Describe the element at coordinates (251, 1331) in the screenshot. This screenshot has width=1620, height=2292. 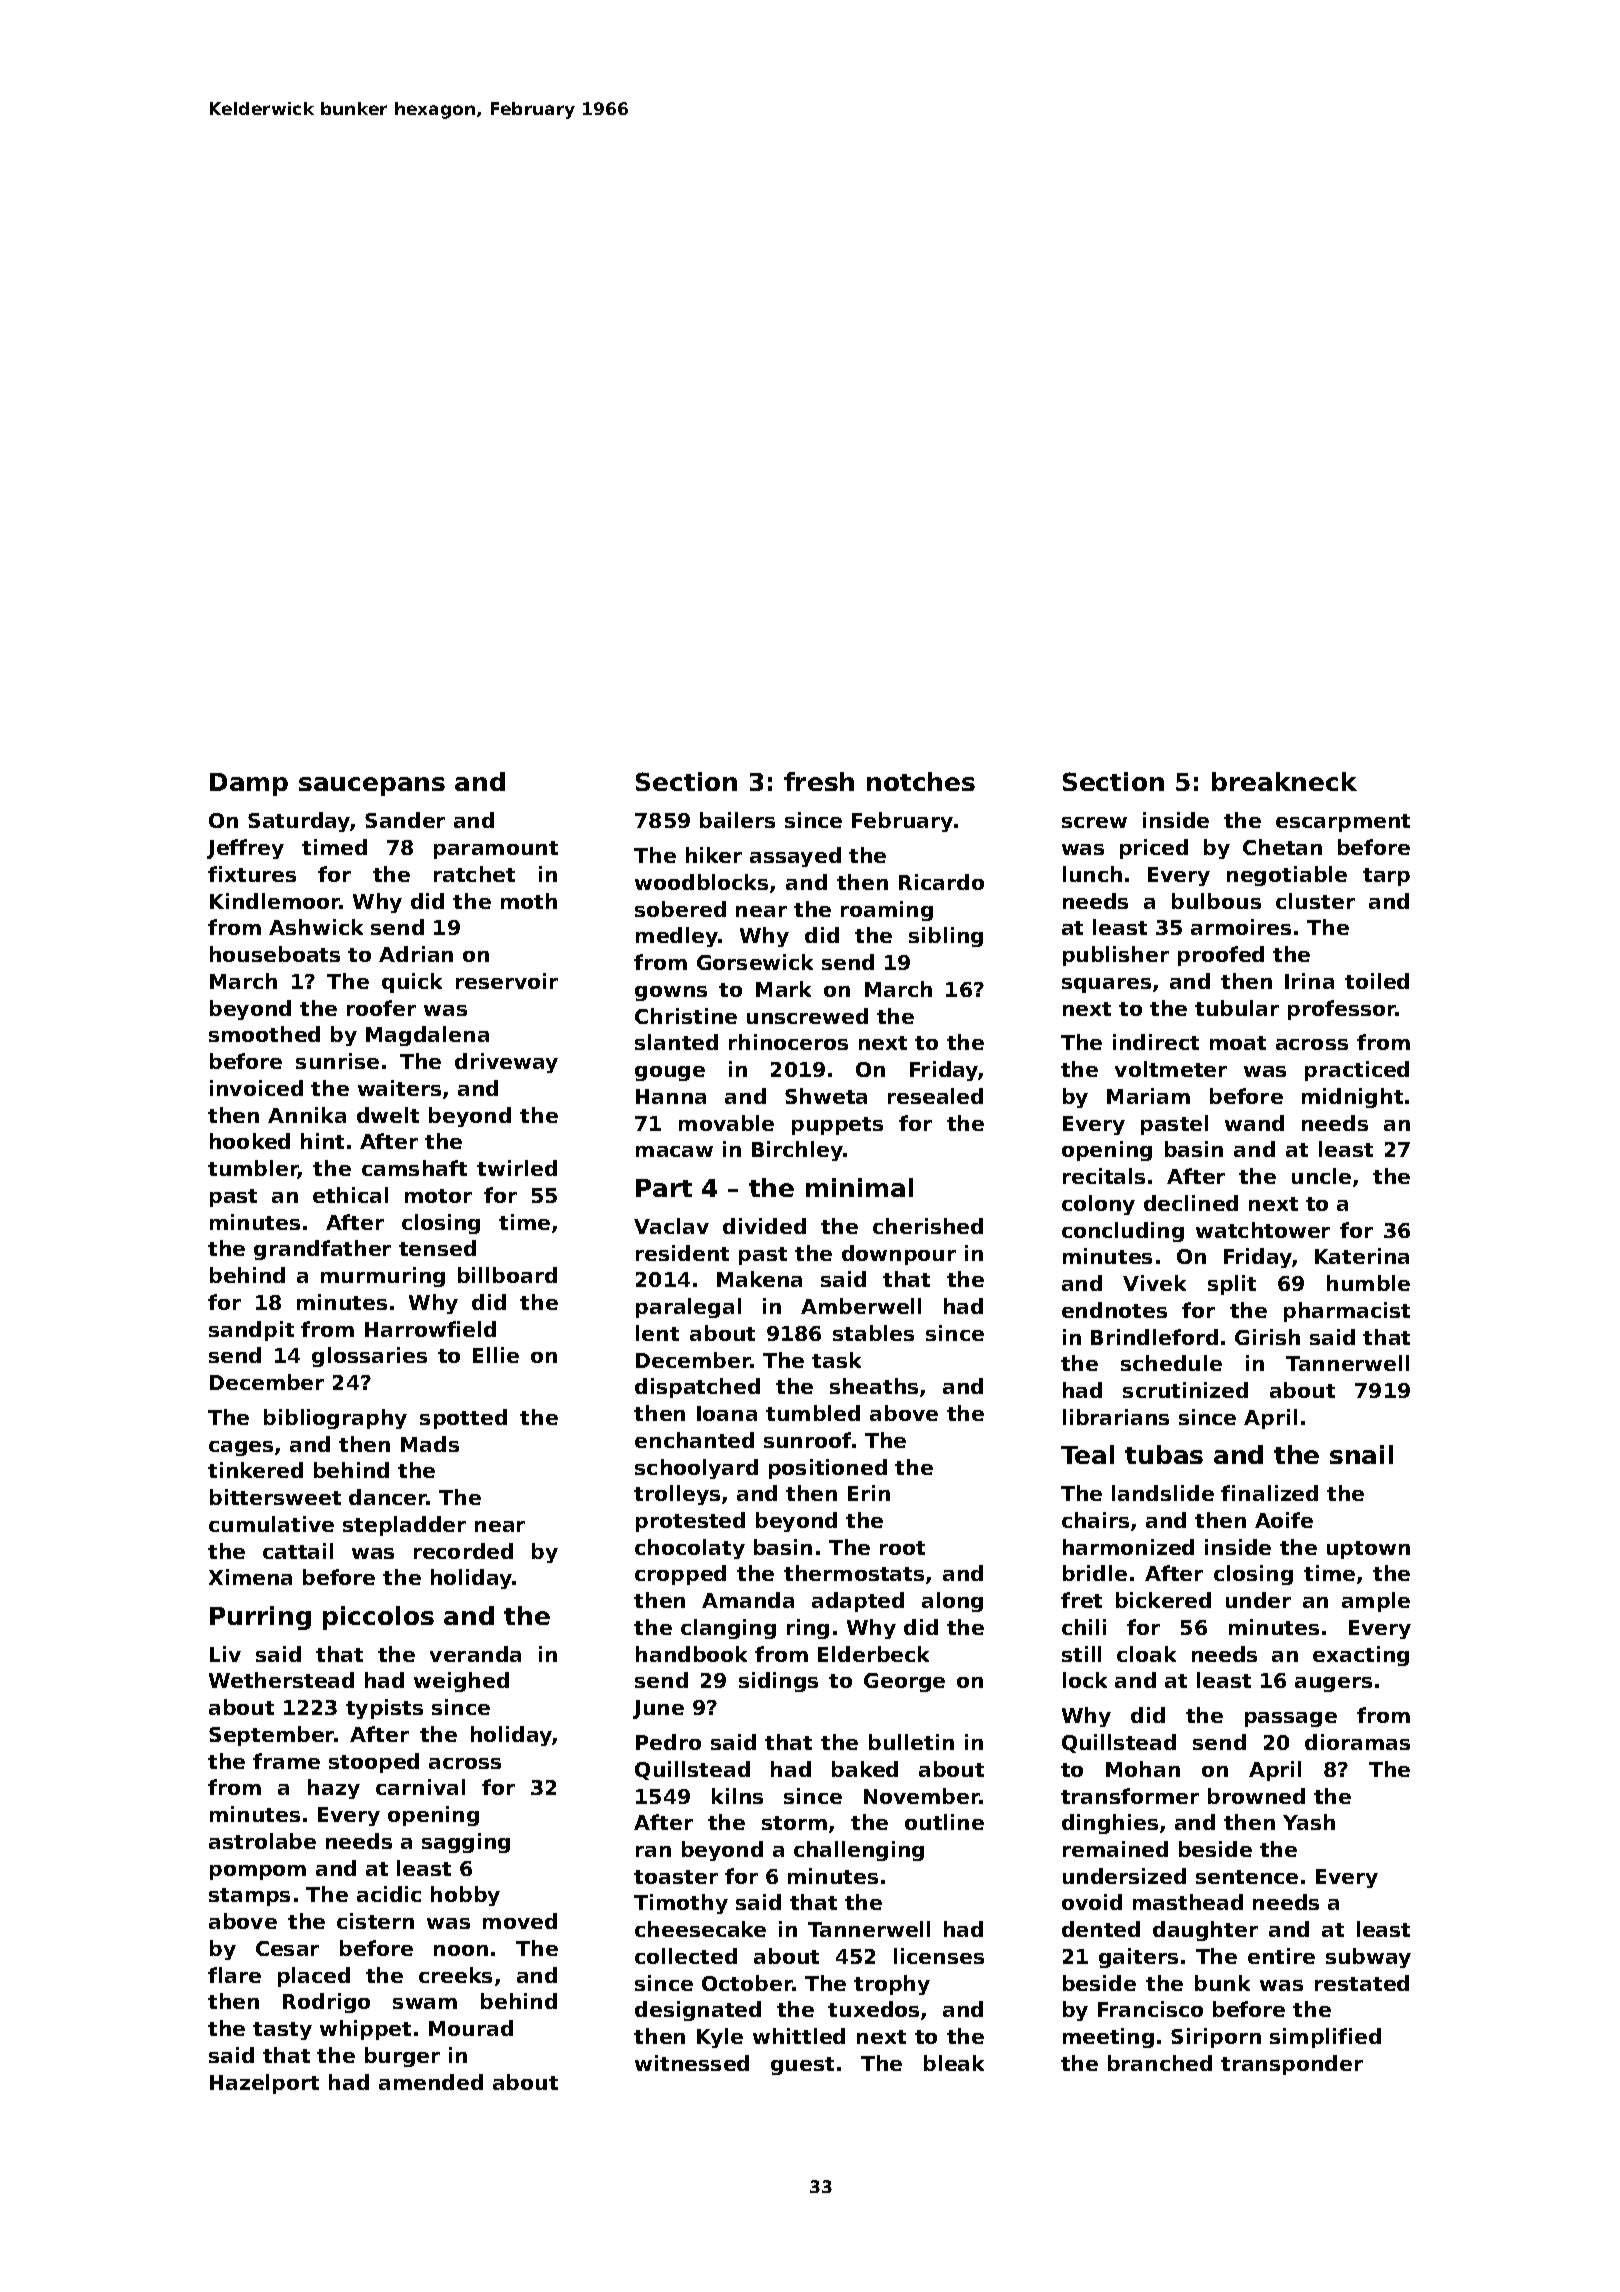
I see `sandpit` at that location.
